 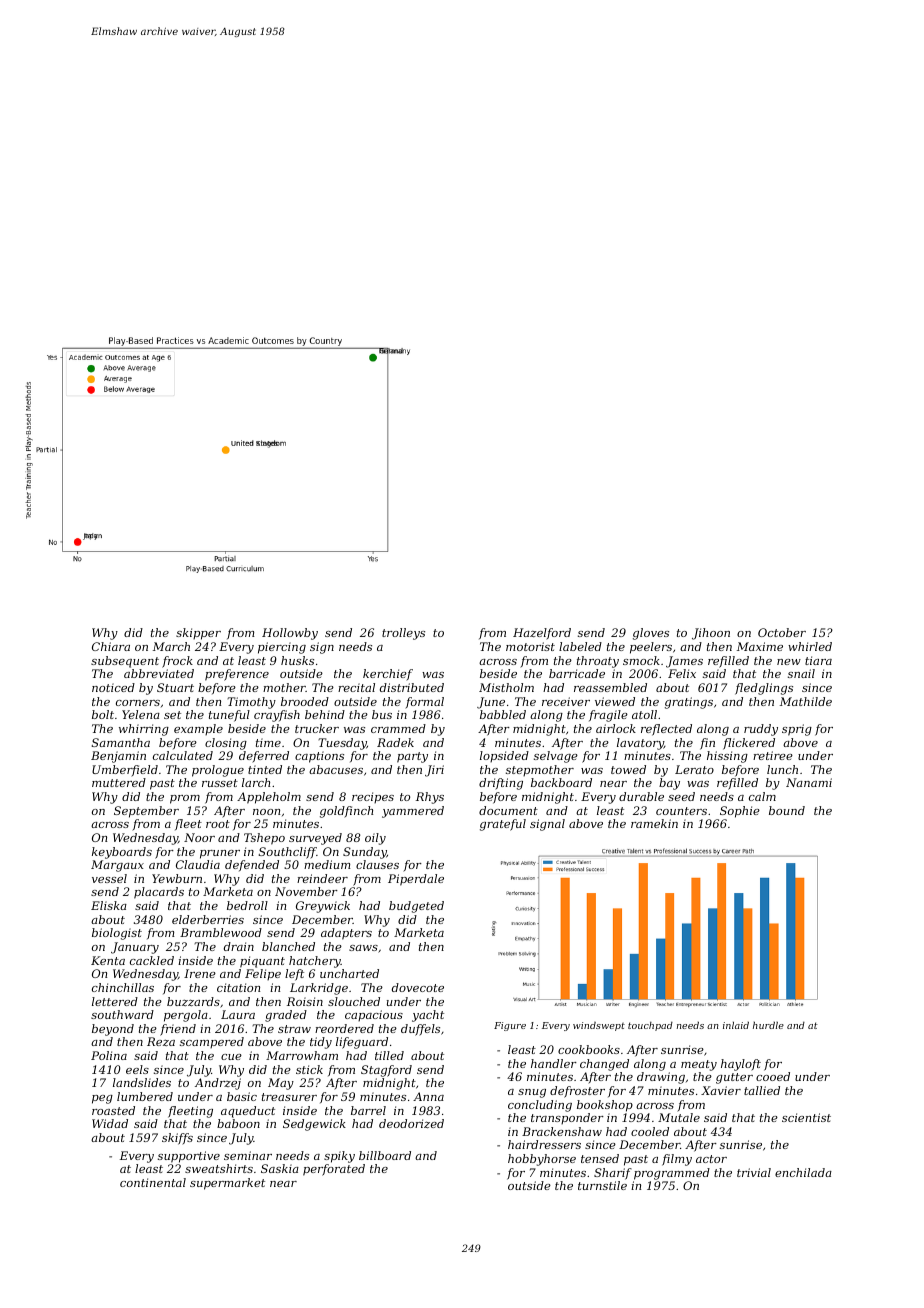 I want to click on supportive, so click(x=189, y=1157).
